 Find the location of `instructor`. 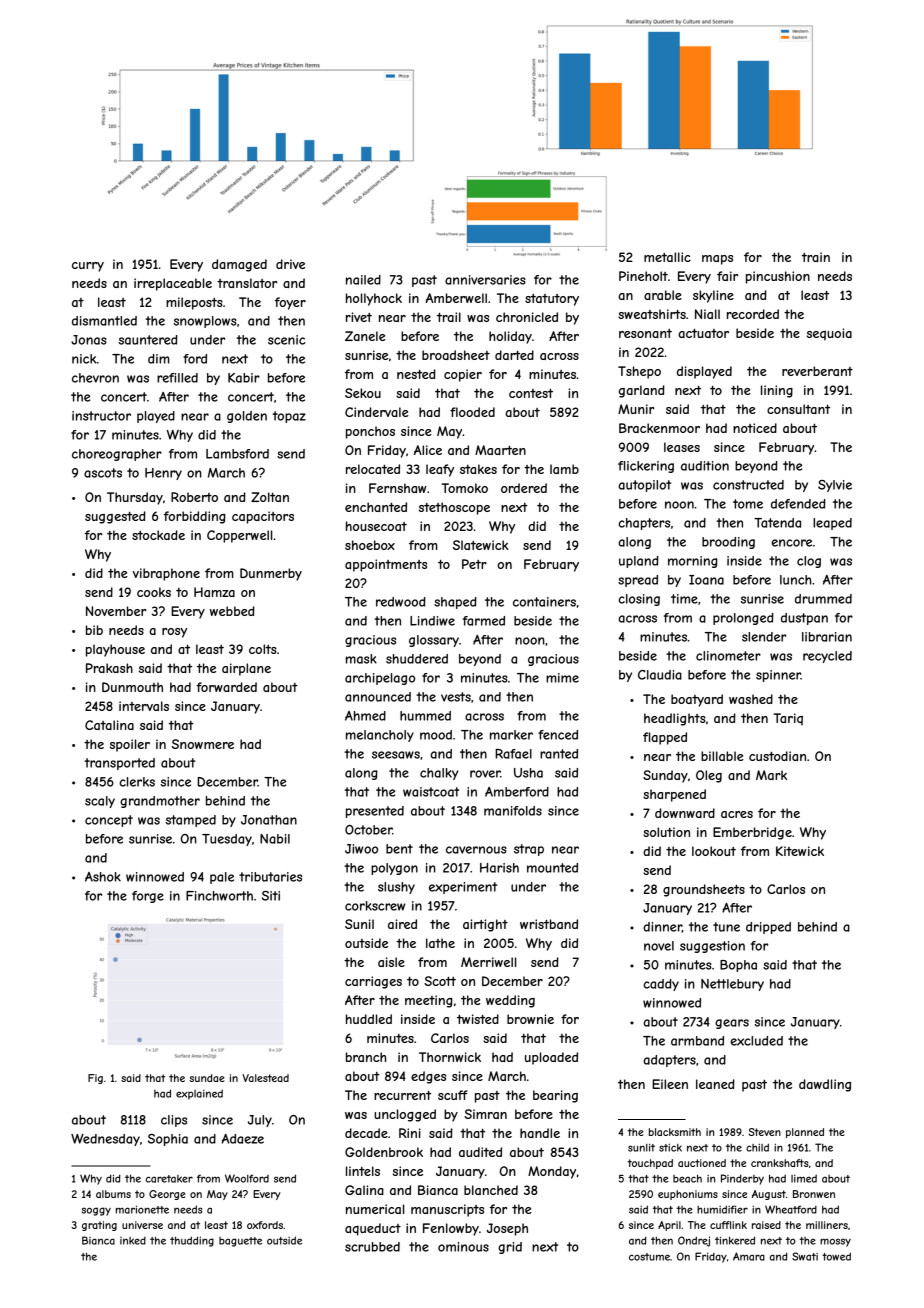

instructor is located at coordinates (101, 416).
